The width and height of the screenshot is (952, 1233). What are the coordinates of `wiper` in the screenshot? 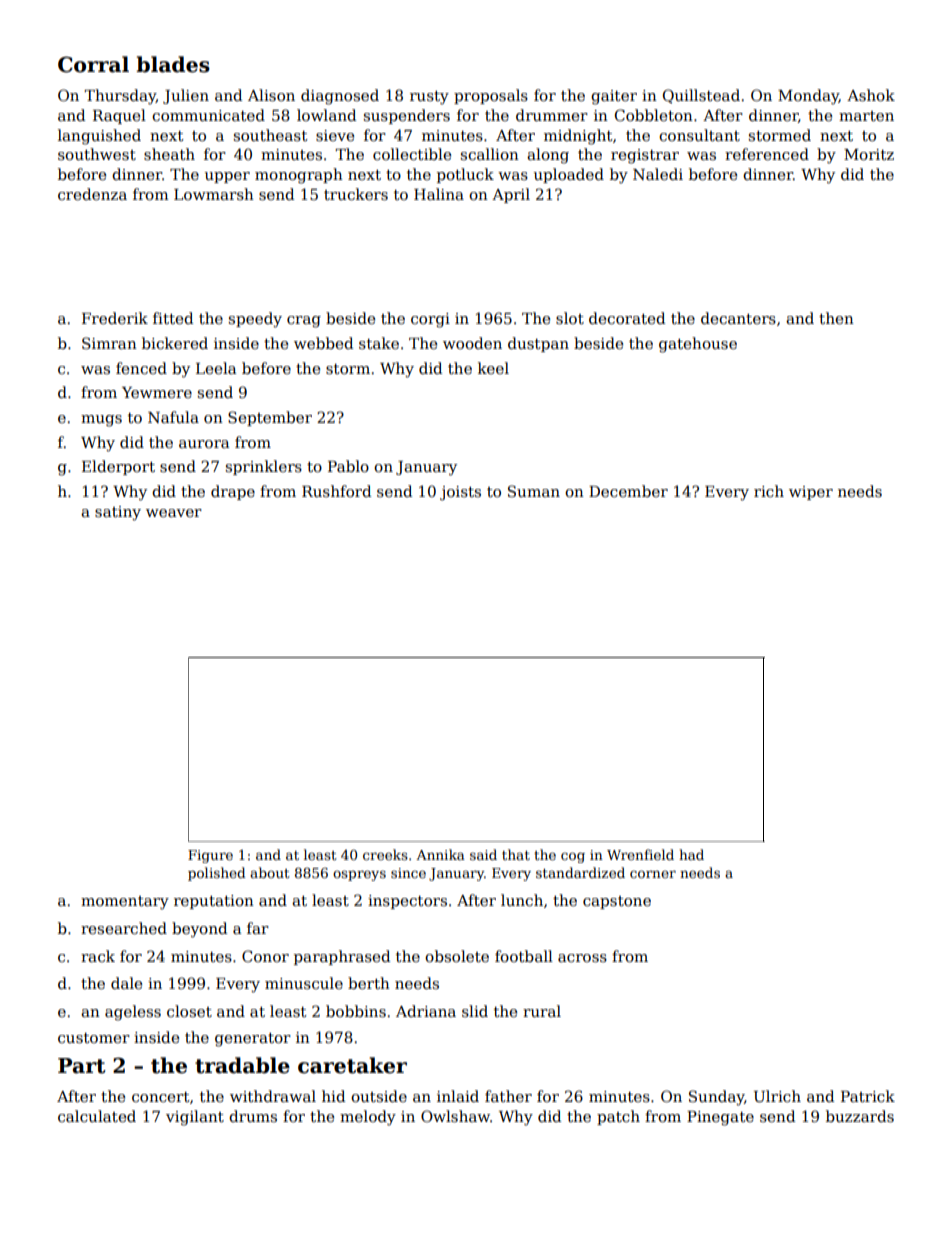 It's located at (811, 493).
